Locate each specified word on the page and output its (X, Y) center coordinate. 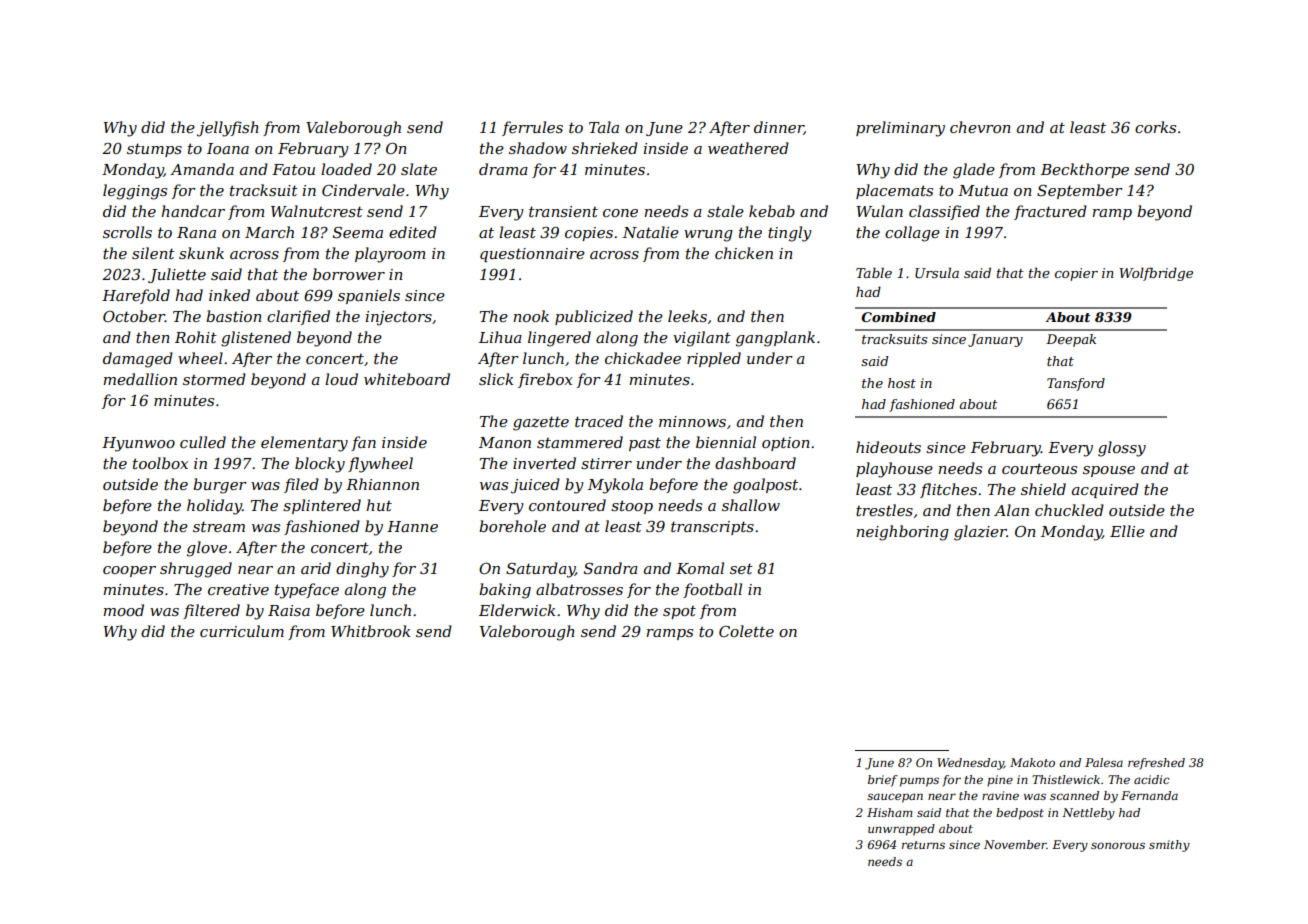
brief (883, 781)
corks (1155, 127)
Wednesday (970, 764)
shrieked (605, 148)
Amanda (202, 169)
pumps (919, 782)
